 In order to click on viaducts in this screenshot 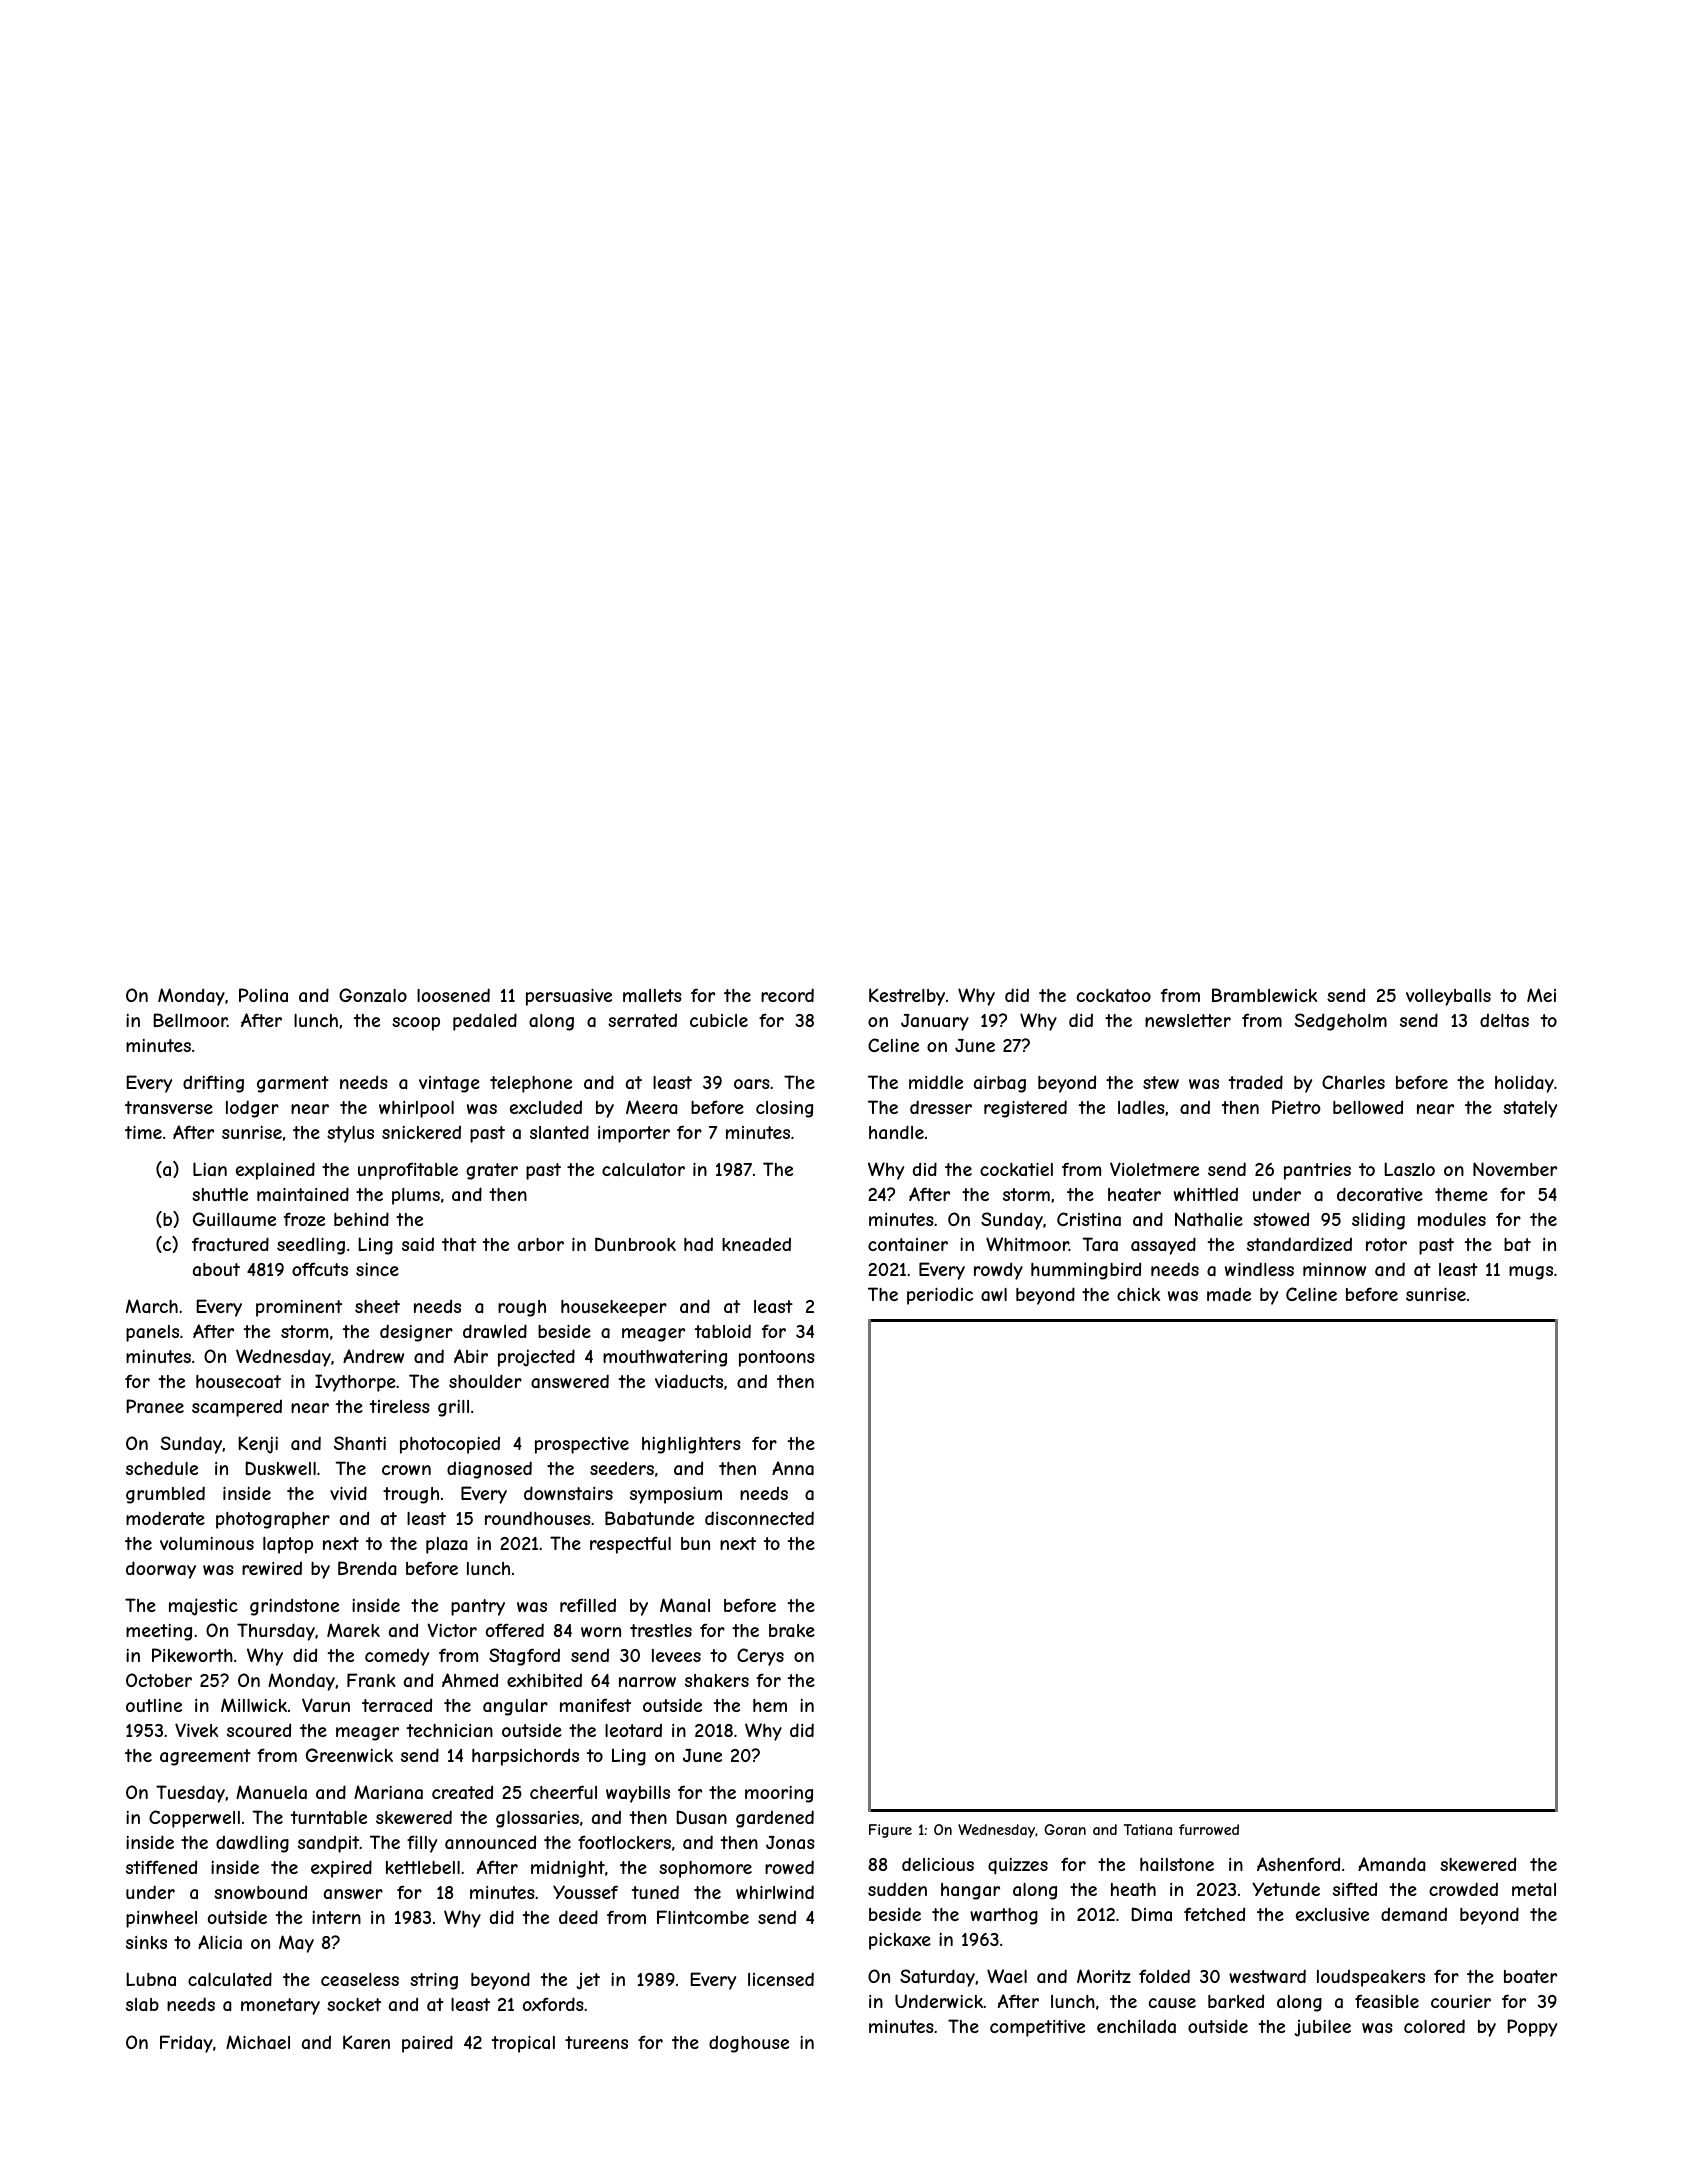, I will do `click(689, 1381)`.
